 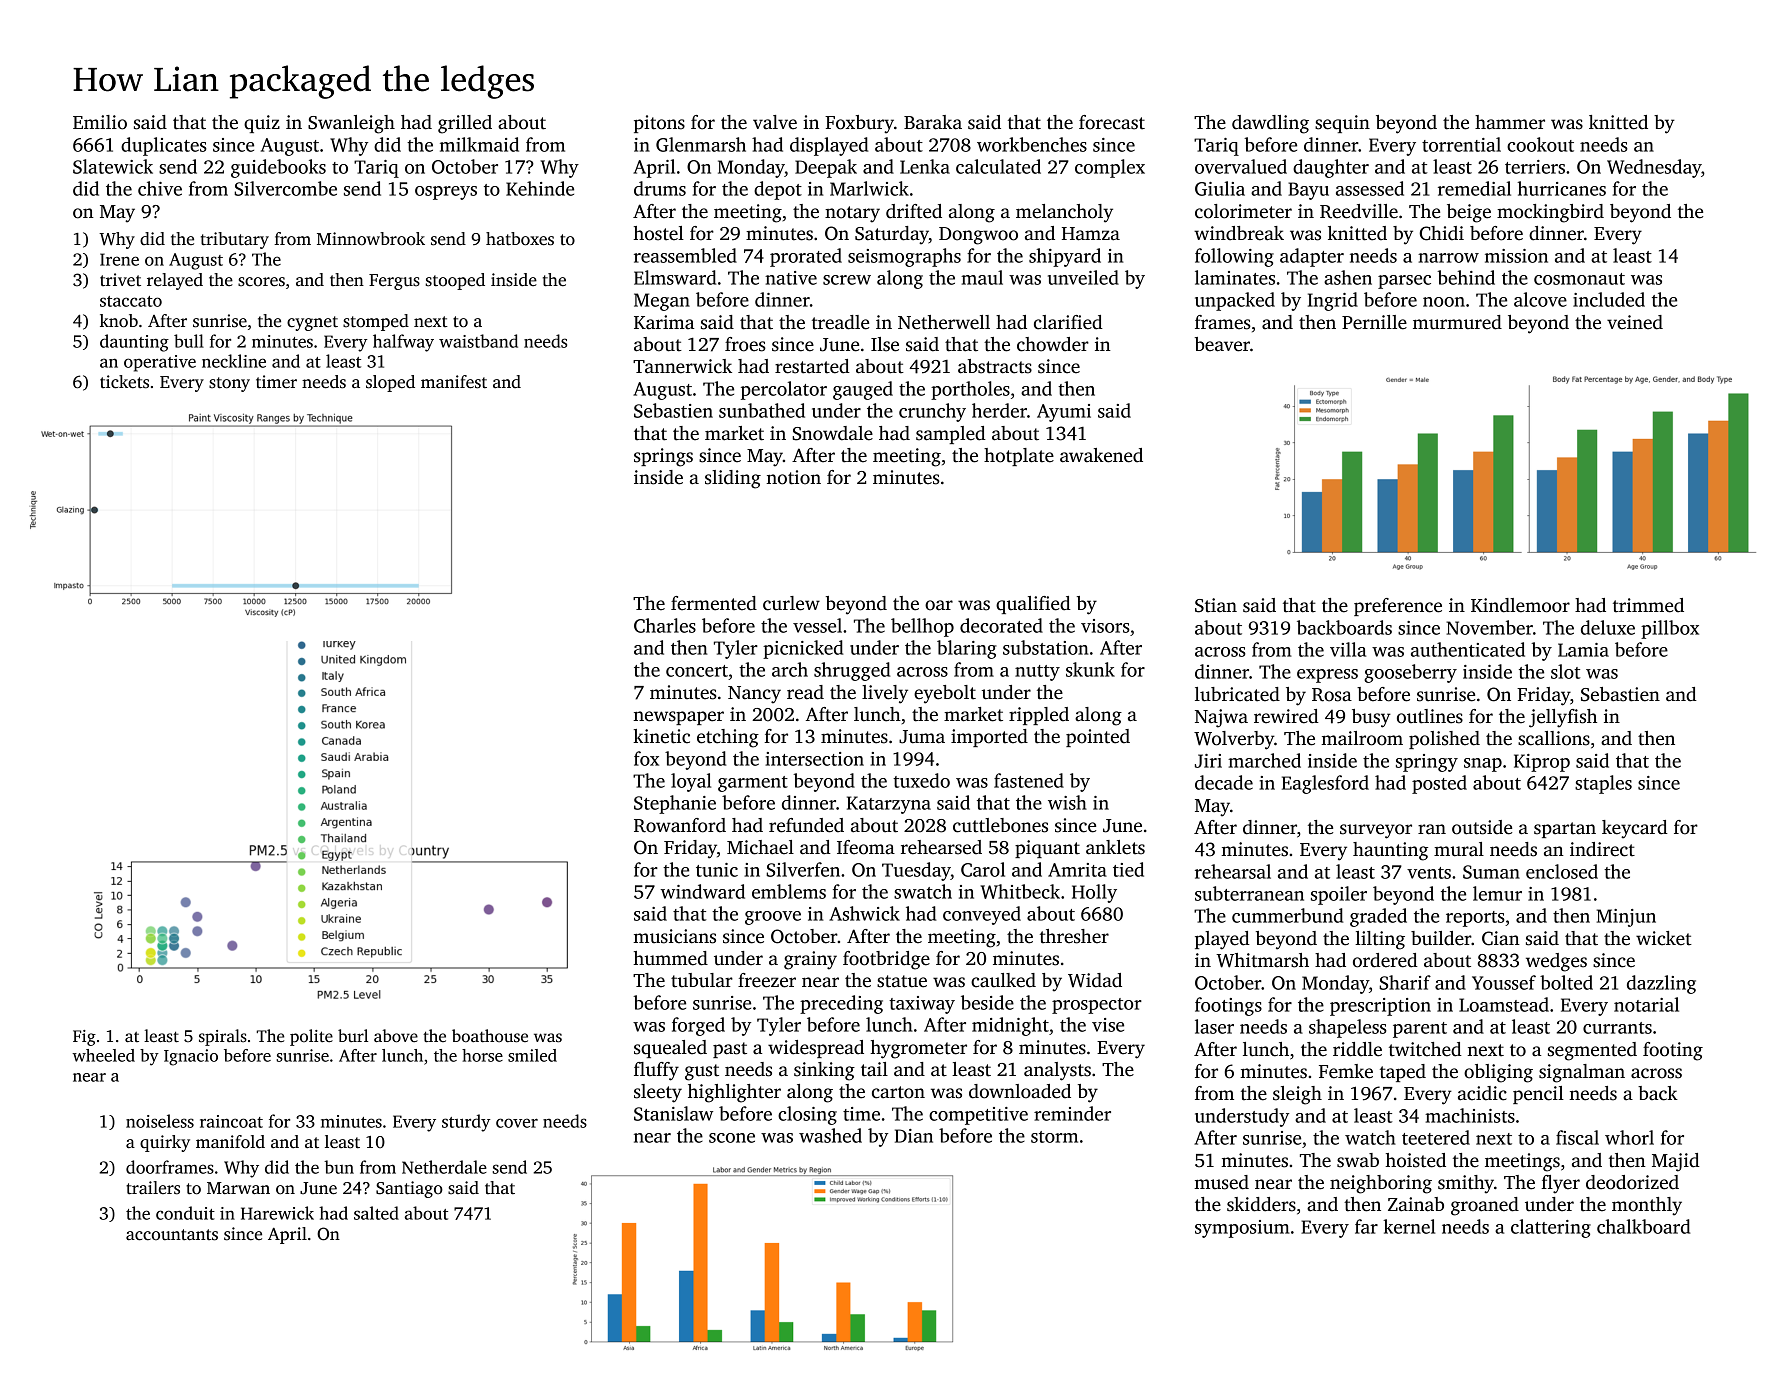 I want to click on indirect, so click(x=1602, y=849).
